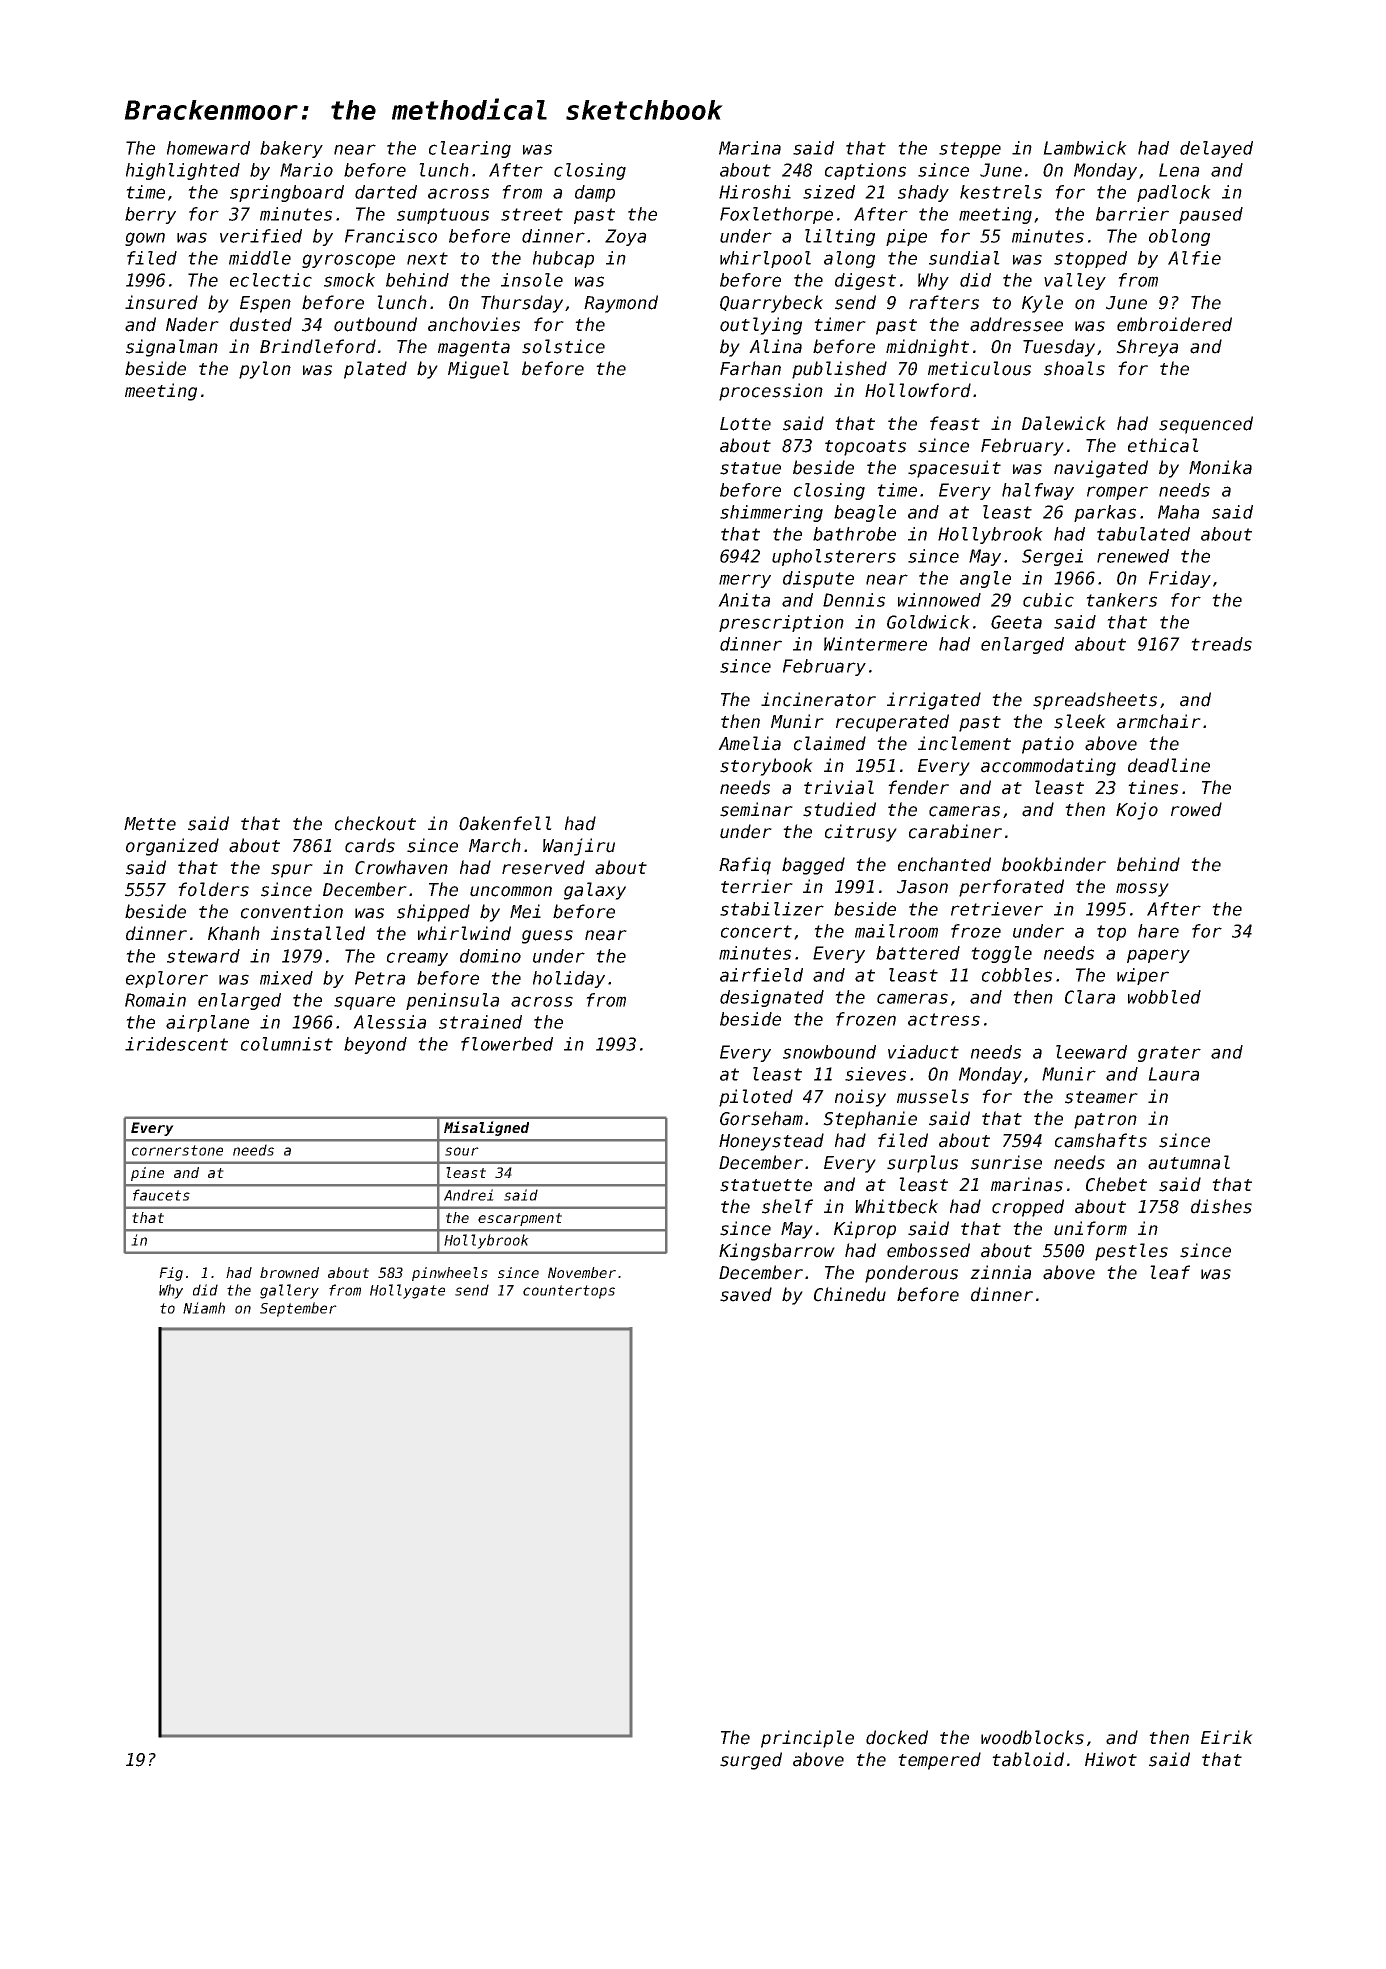 This document has height=1969, width=1386. I want to click on leaf, so click(1170, 1272).
